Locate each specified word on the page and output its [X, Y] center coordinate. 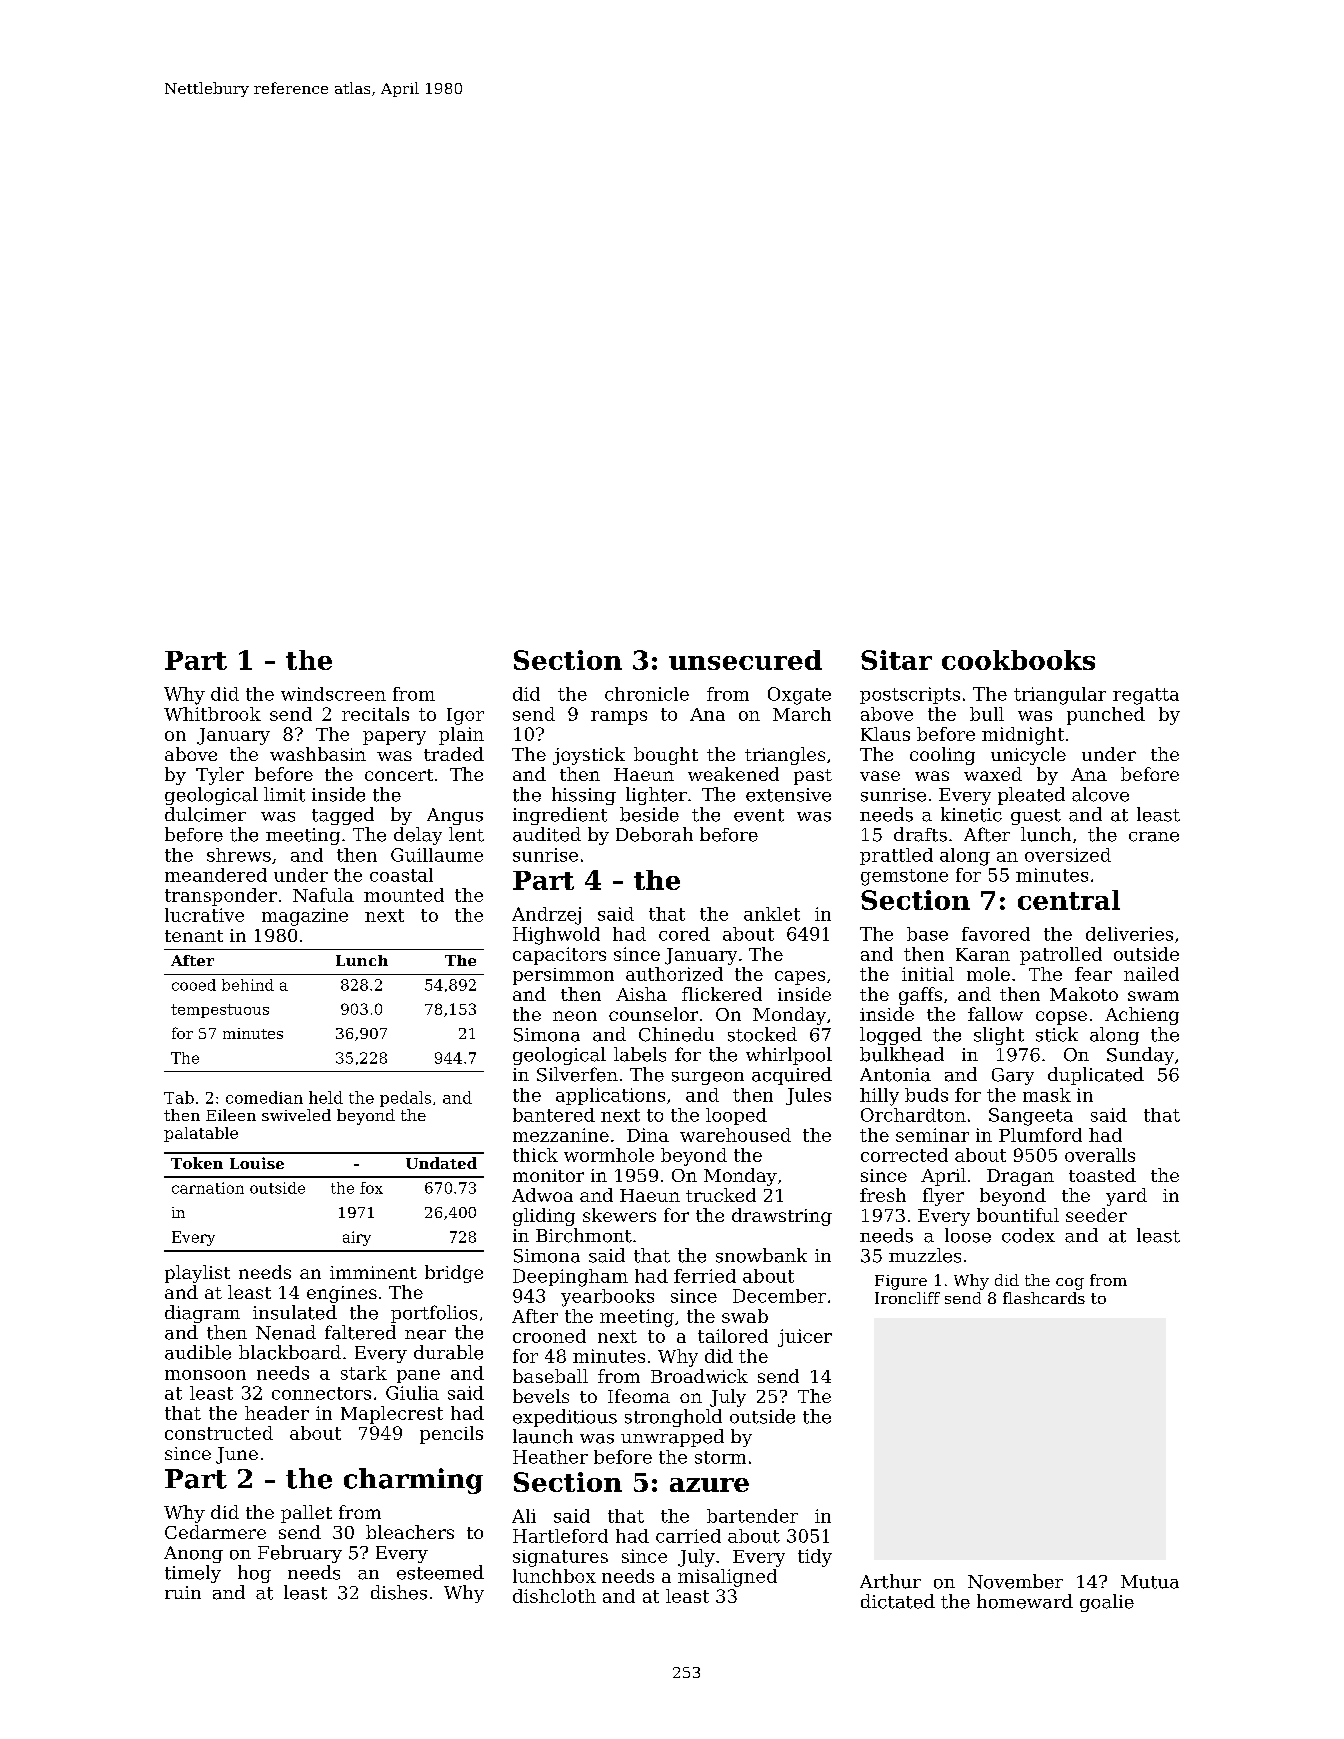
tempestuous [220, 1011]
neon [575, 1016]
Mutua [1150, 1582]
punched [1106, 716]
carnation [208, 1188]
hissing [584, 796]
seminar [932, 1135]
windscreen [333, 694]
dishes [399, 1592]
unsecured [745, 660]
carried [688, 1536]
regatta [1146, 696]
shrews [239, 855]
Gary [1013, 1076]
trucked [721, 1195]
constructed [219, 1433]
